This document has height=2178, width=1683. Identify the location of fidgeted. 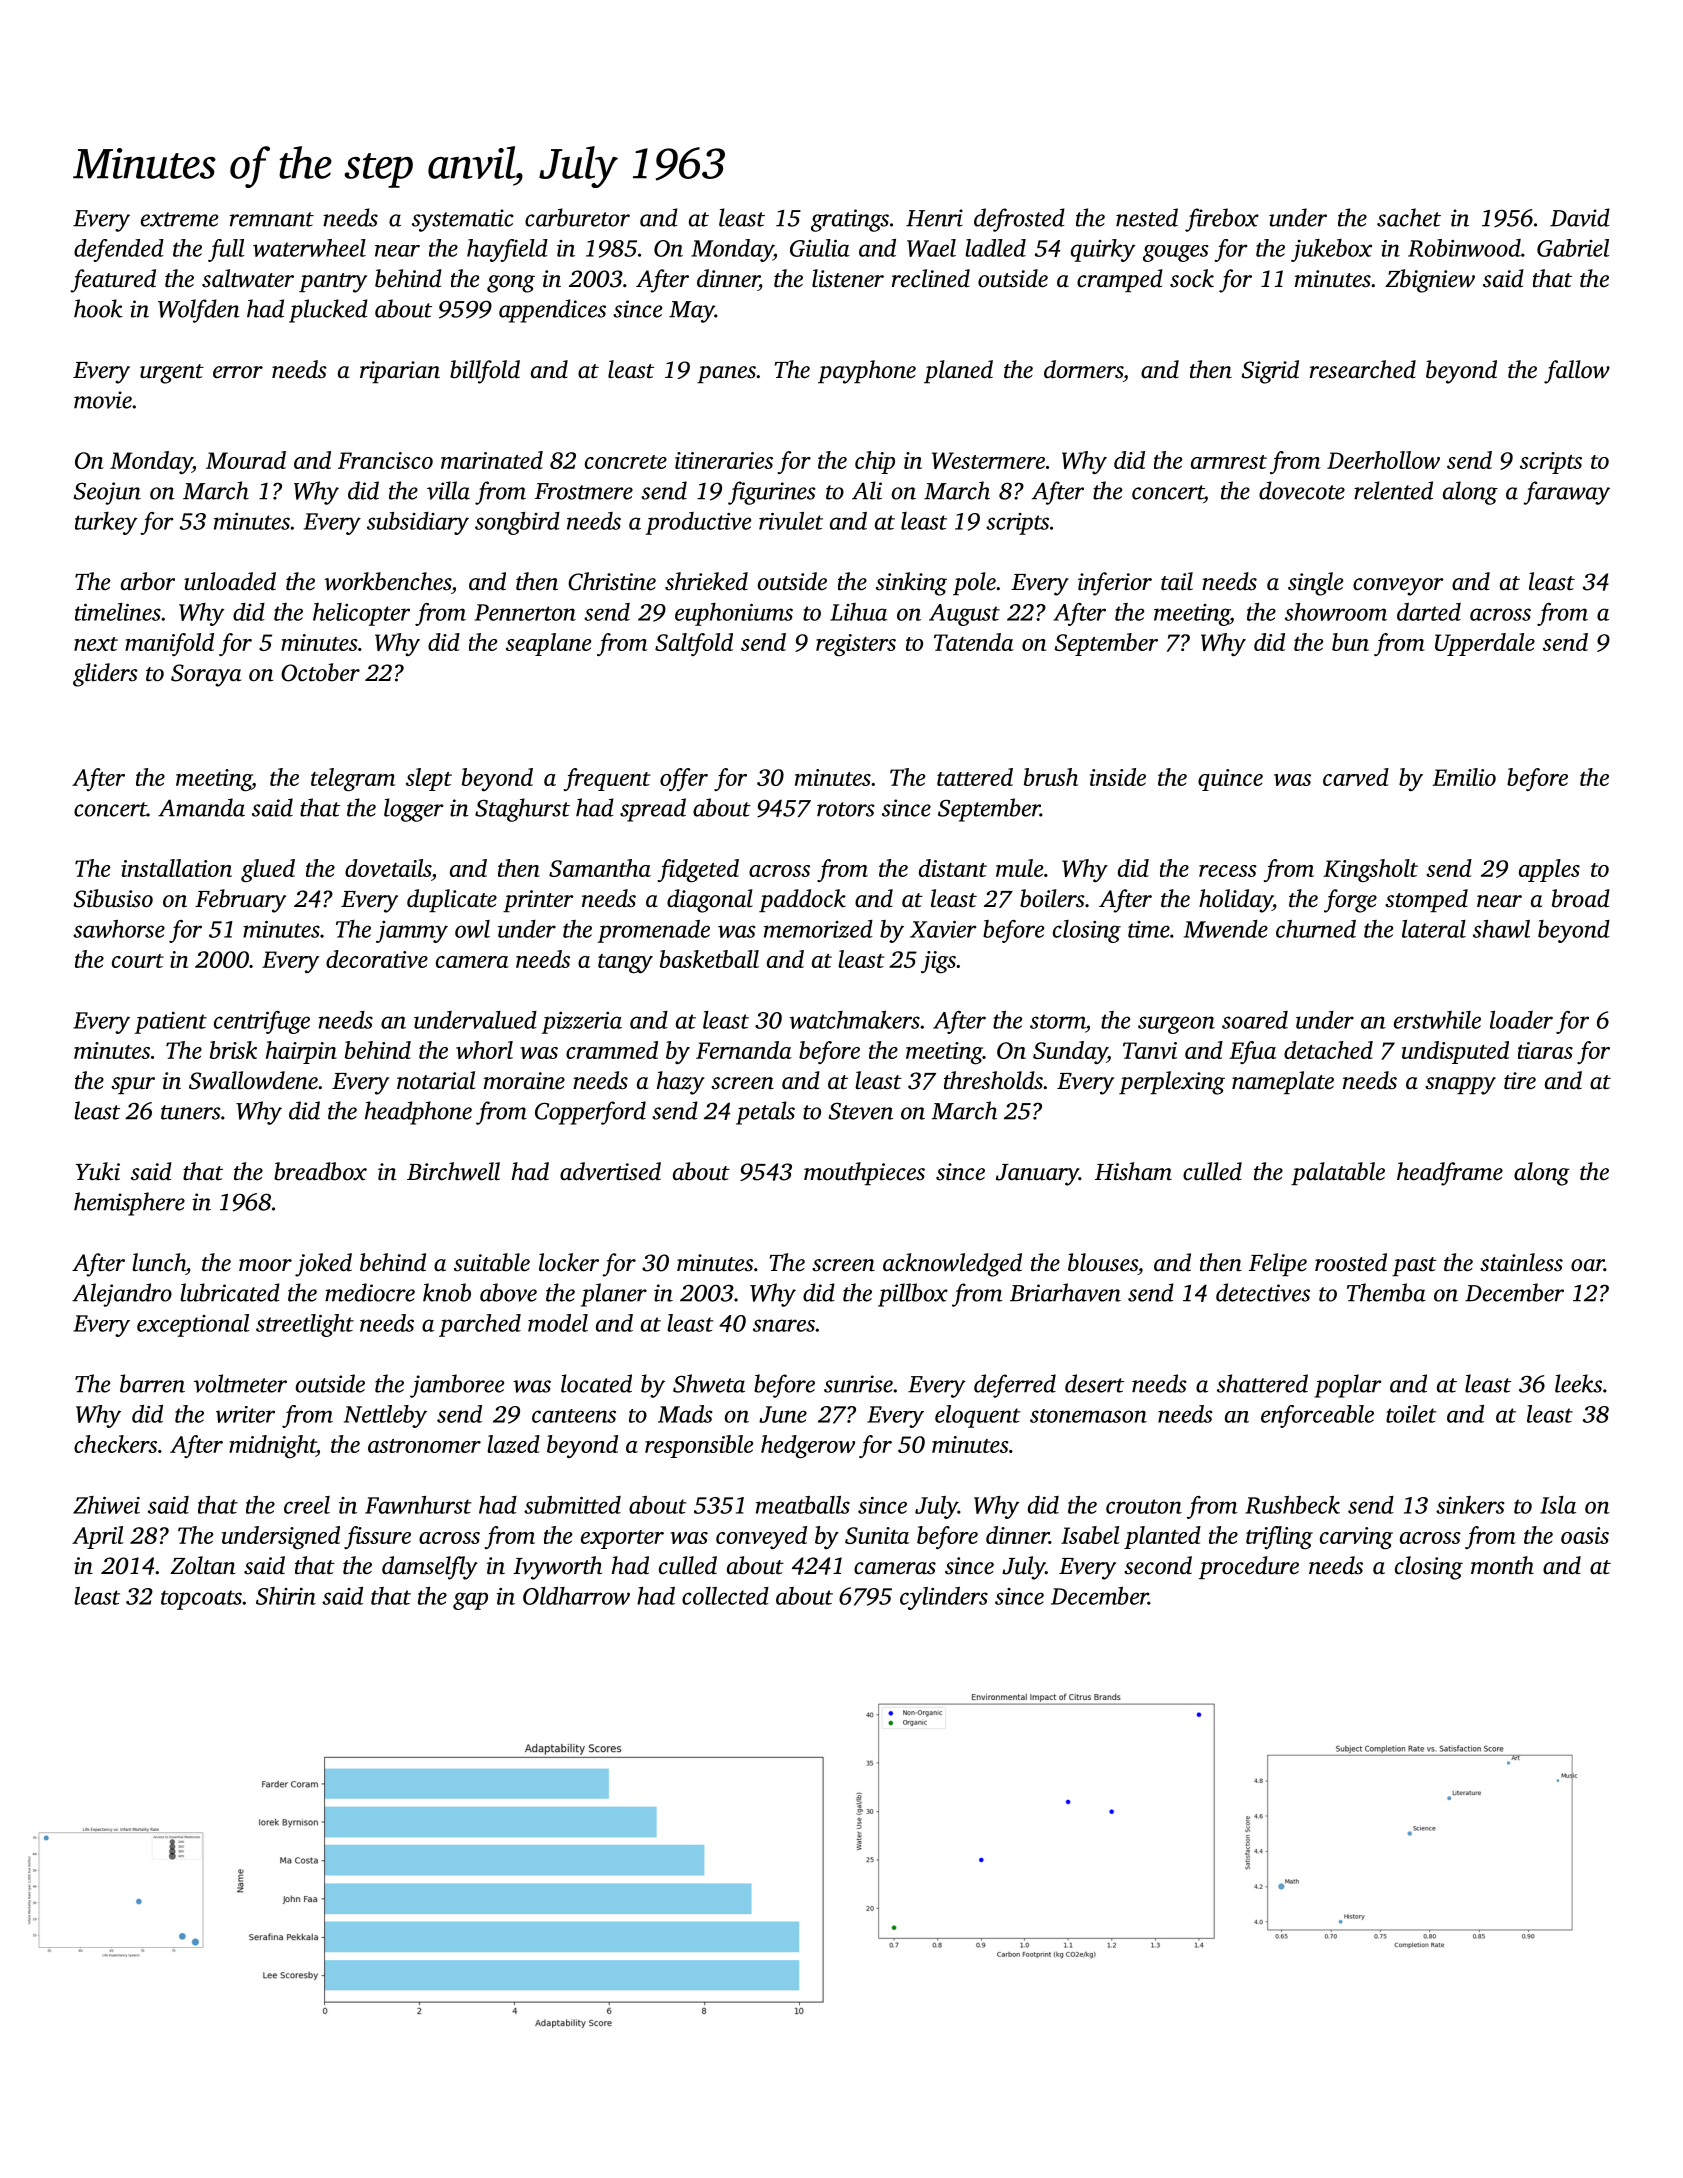
(698, 870).
